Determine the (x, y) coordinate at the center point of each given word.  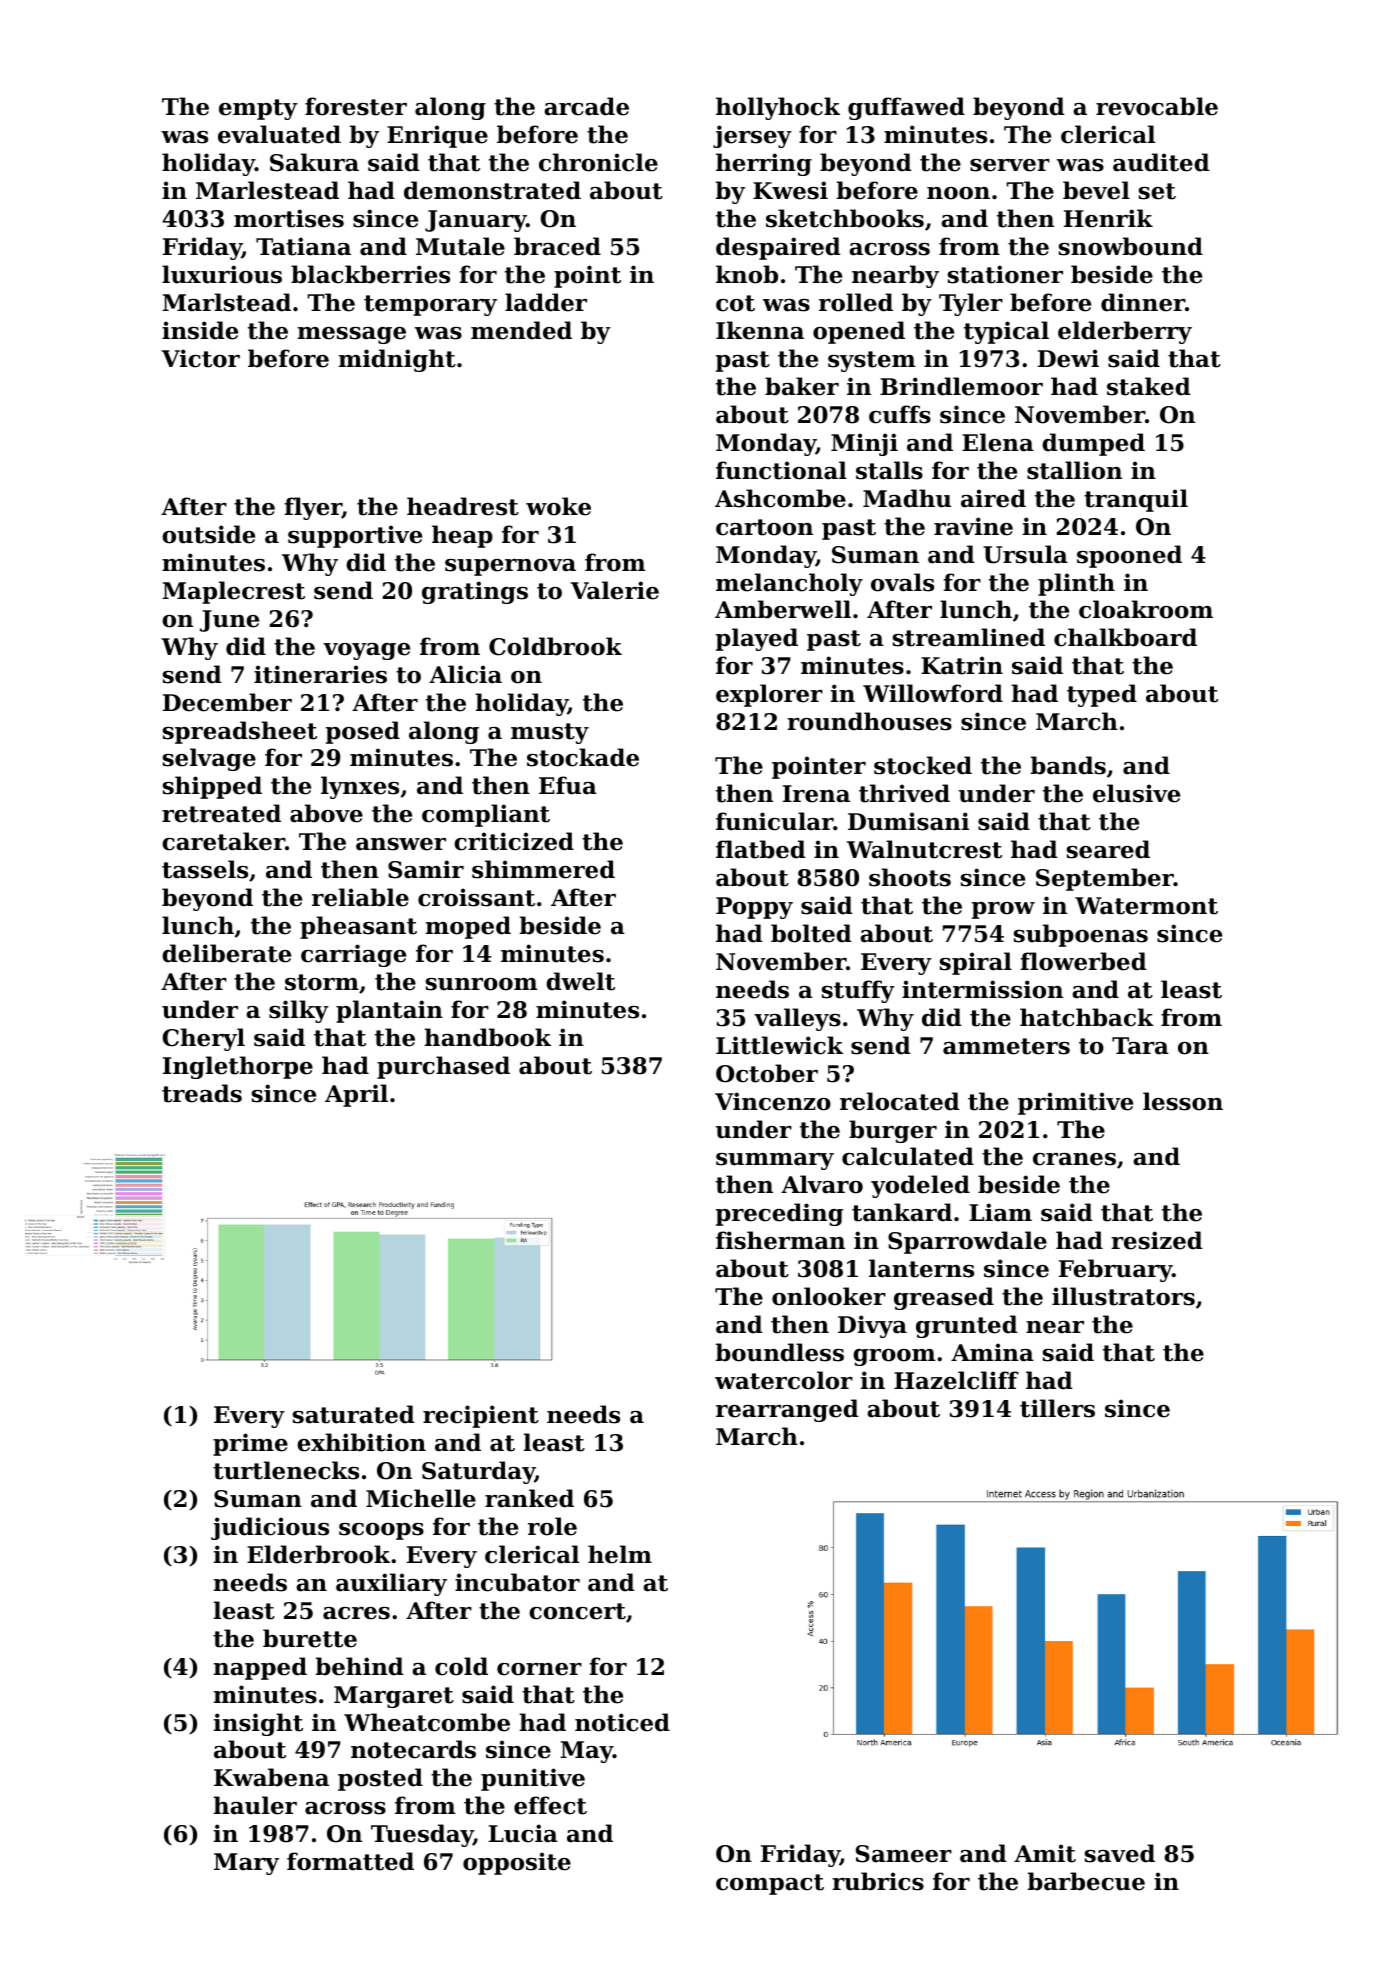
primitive (1075, 1103)
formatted (350, 1861)
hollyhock (778, 108)
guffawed (906, 108)
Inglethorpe (238, 1067)
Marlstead (226, 302)
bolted (811, 933)
